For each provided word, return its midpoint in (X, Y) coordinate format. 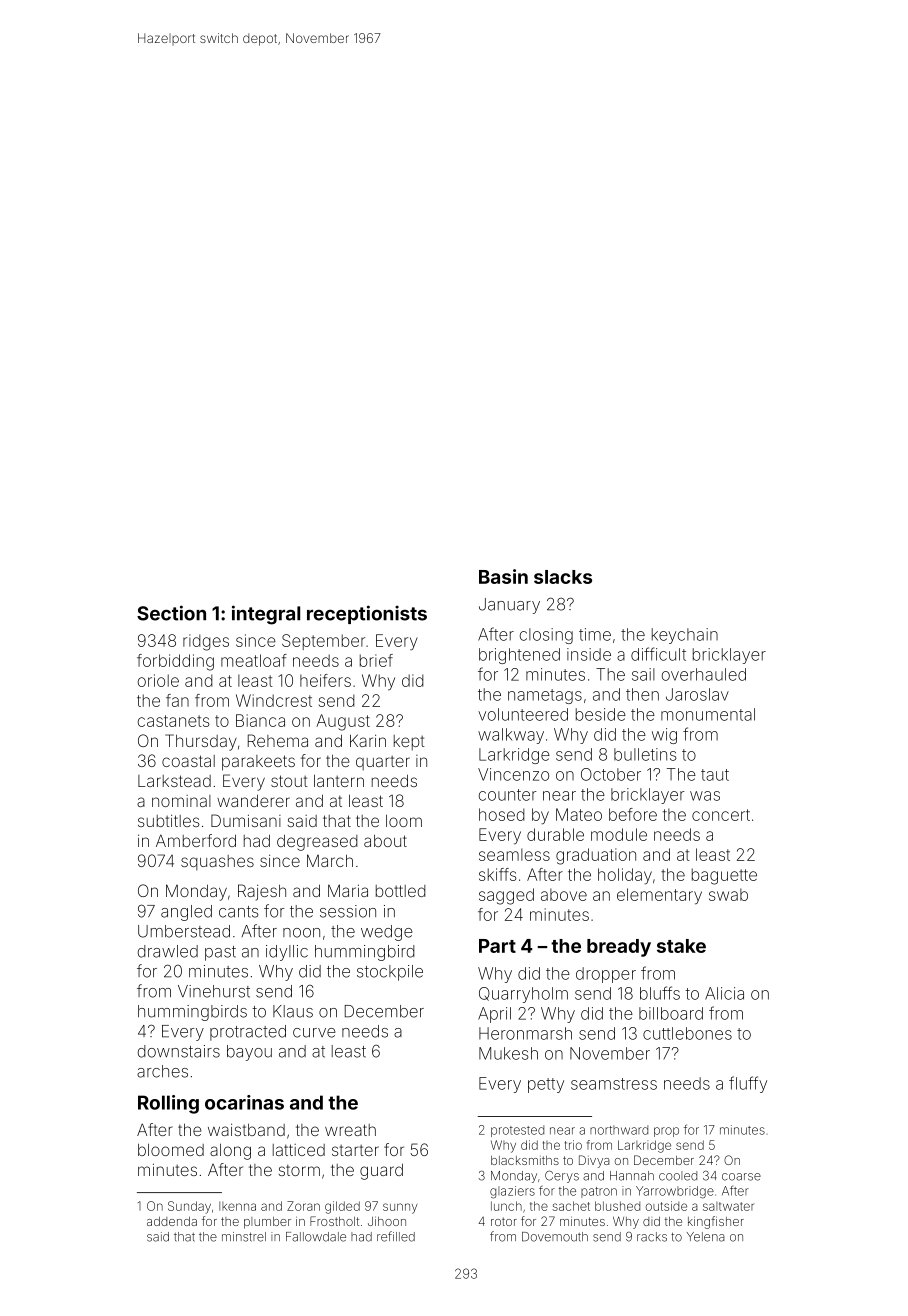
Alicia (724, 993)
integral (266, 615)
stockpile (390, 973)
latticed (299, 1150)
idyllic (287, 953)
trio (573, 1145)
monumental (708, 714)
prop (666, 1132)
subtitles (169, 820)
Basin (503, 576)
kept (409, 743)
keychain (685, 636)
